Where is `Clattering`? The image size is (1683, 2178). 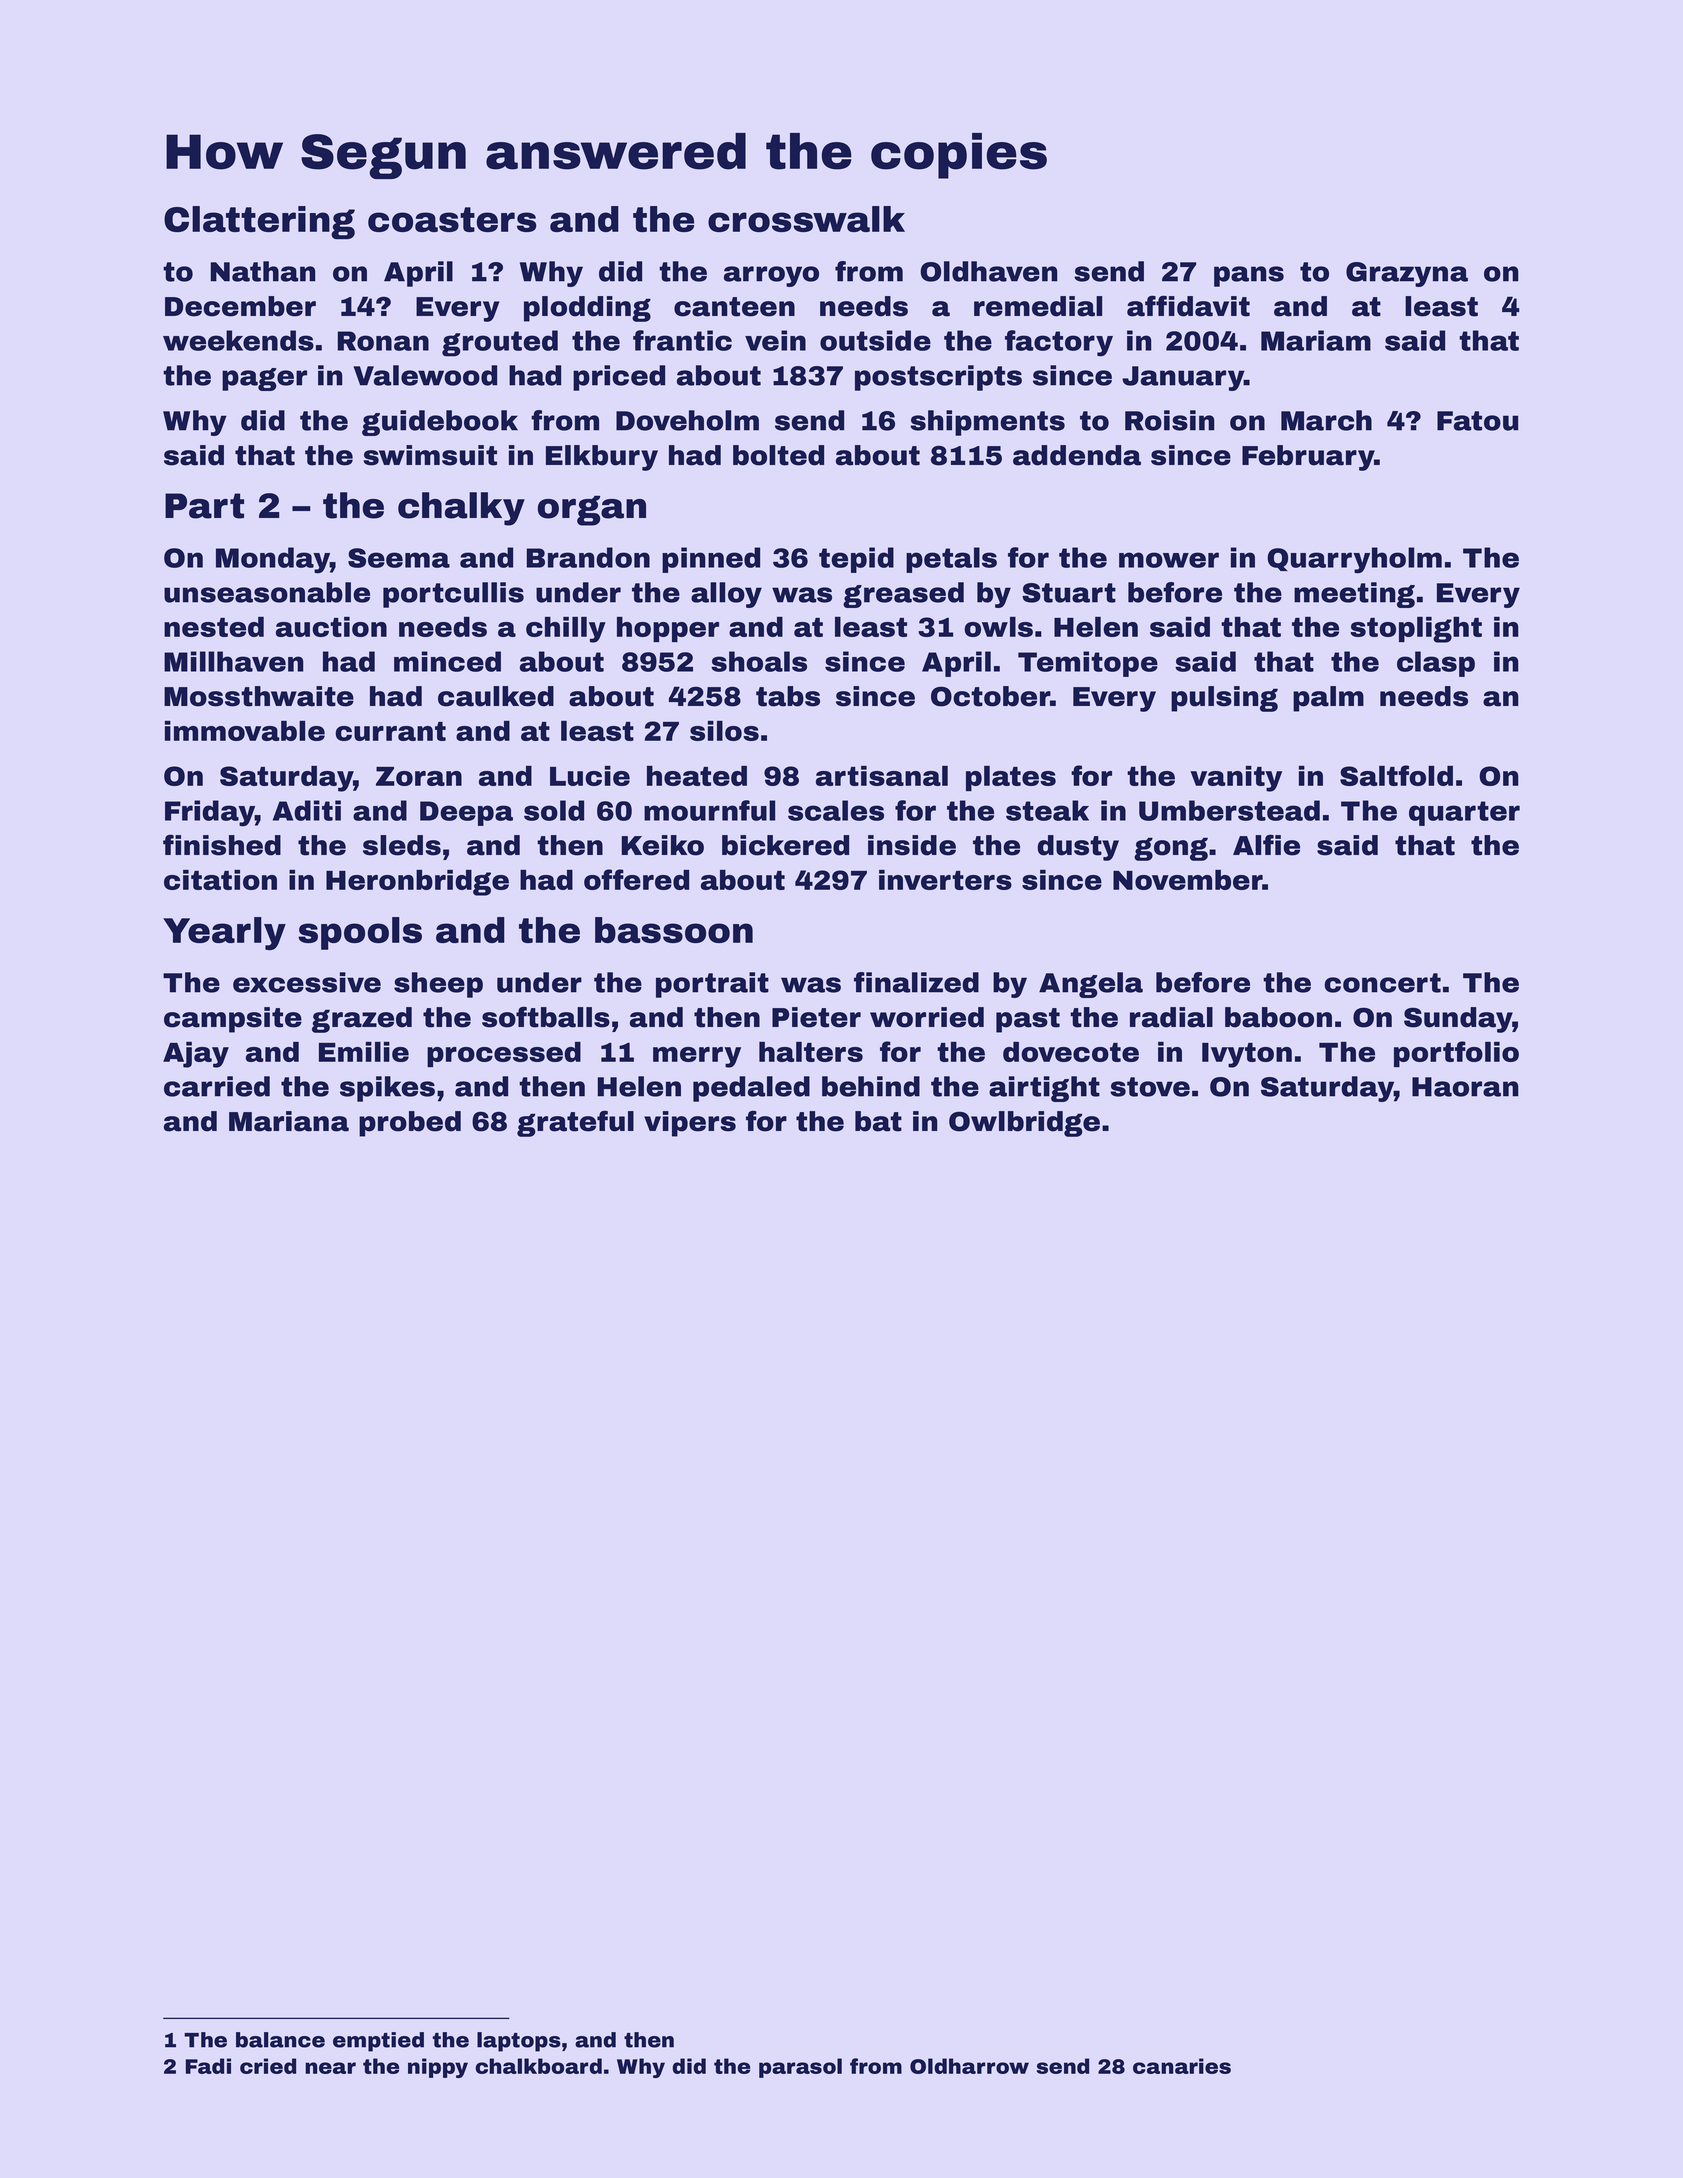 Clattering is located at coordinates (259, 222).
